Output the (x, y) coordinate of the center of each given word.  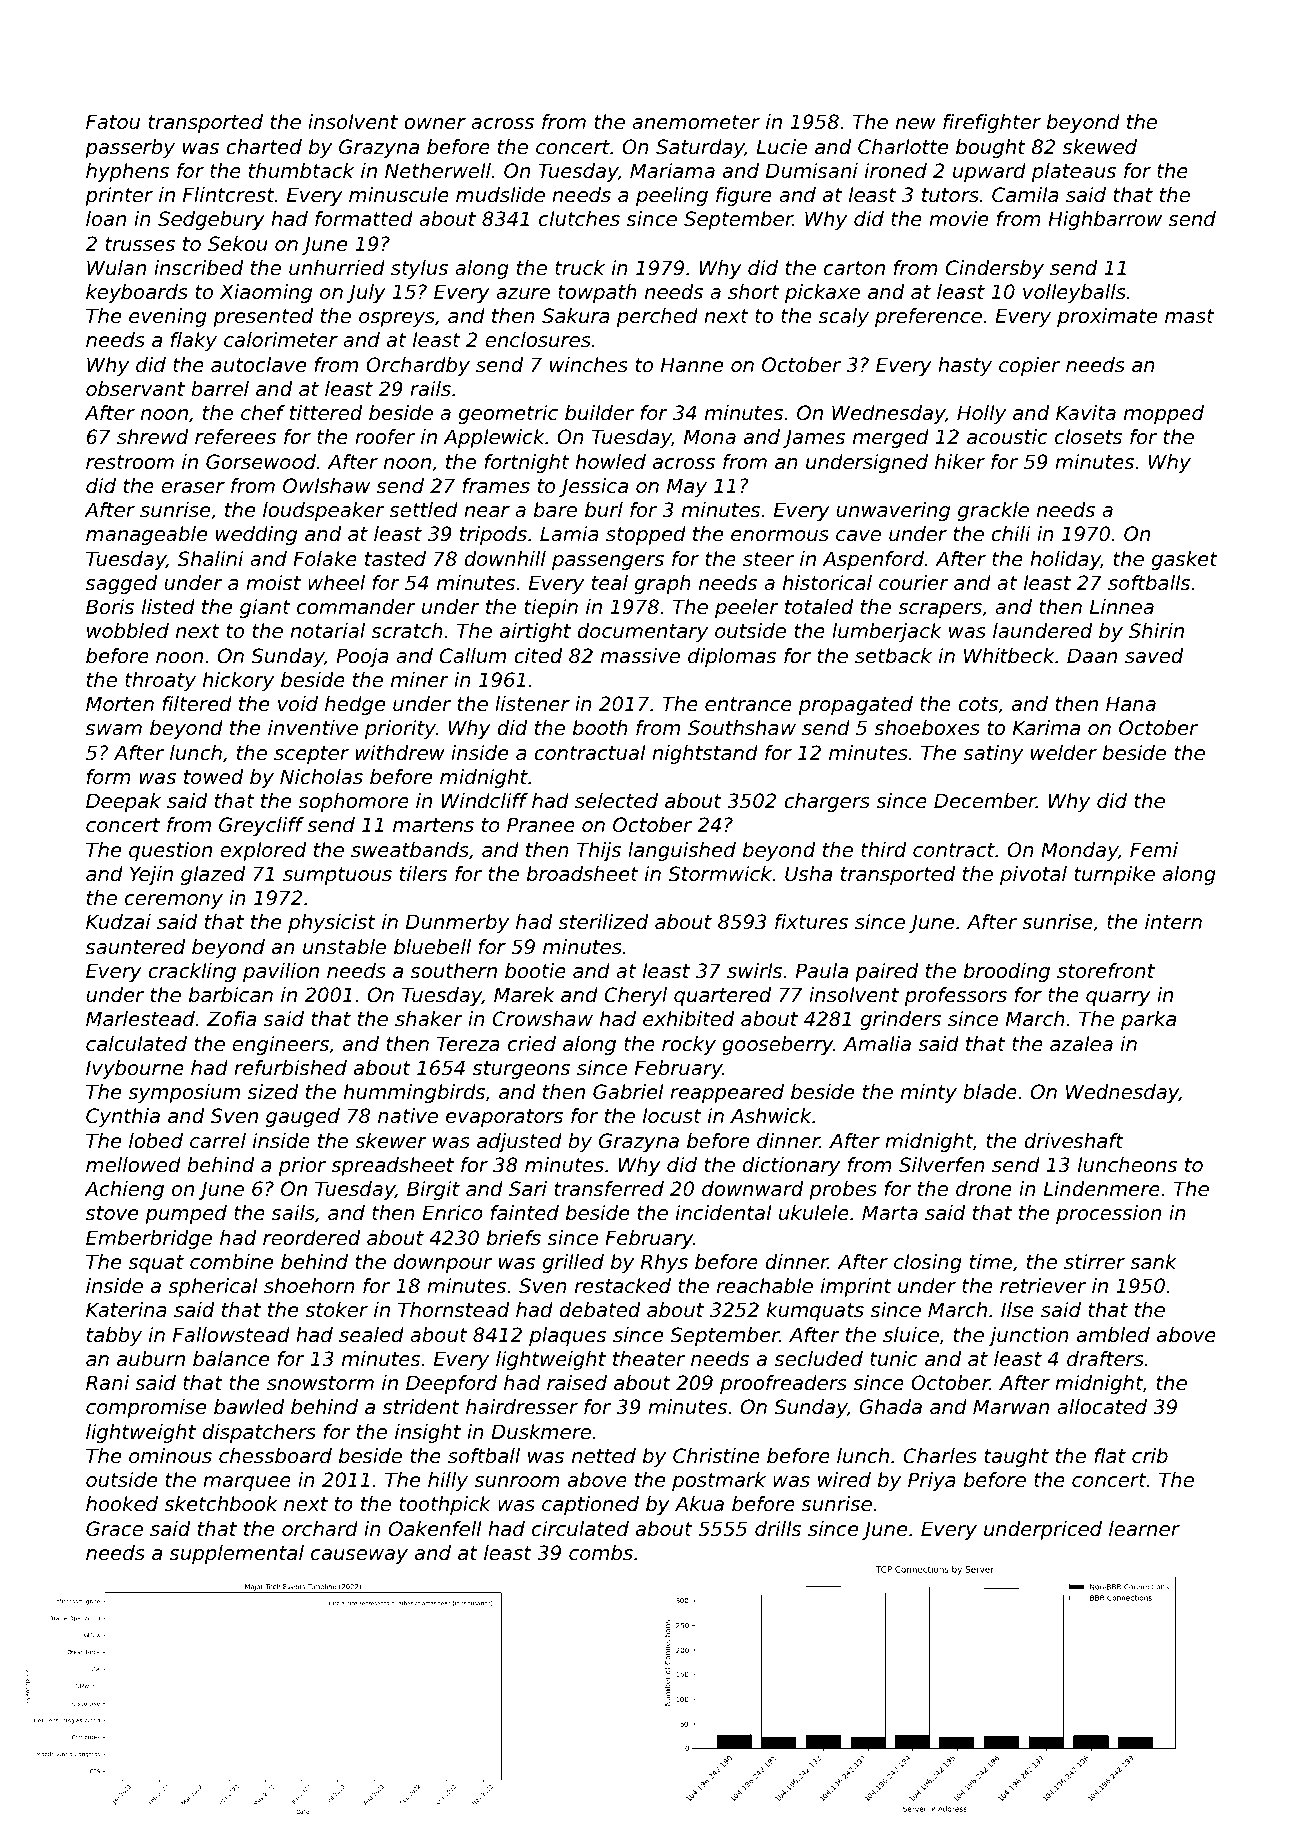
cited (538, 656)
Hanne (692, 365)
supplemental (237, 1554)
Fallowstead (231, 1335)
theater (649, 1359)
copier (1029, 366)
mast (1189, 316)
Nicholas (321, 777)
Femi (1154, 850)
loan (106, 218)
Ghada (890, 1407)
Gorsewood (261, 462)
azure (523, 294)
